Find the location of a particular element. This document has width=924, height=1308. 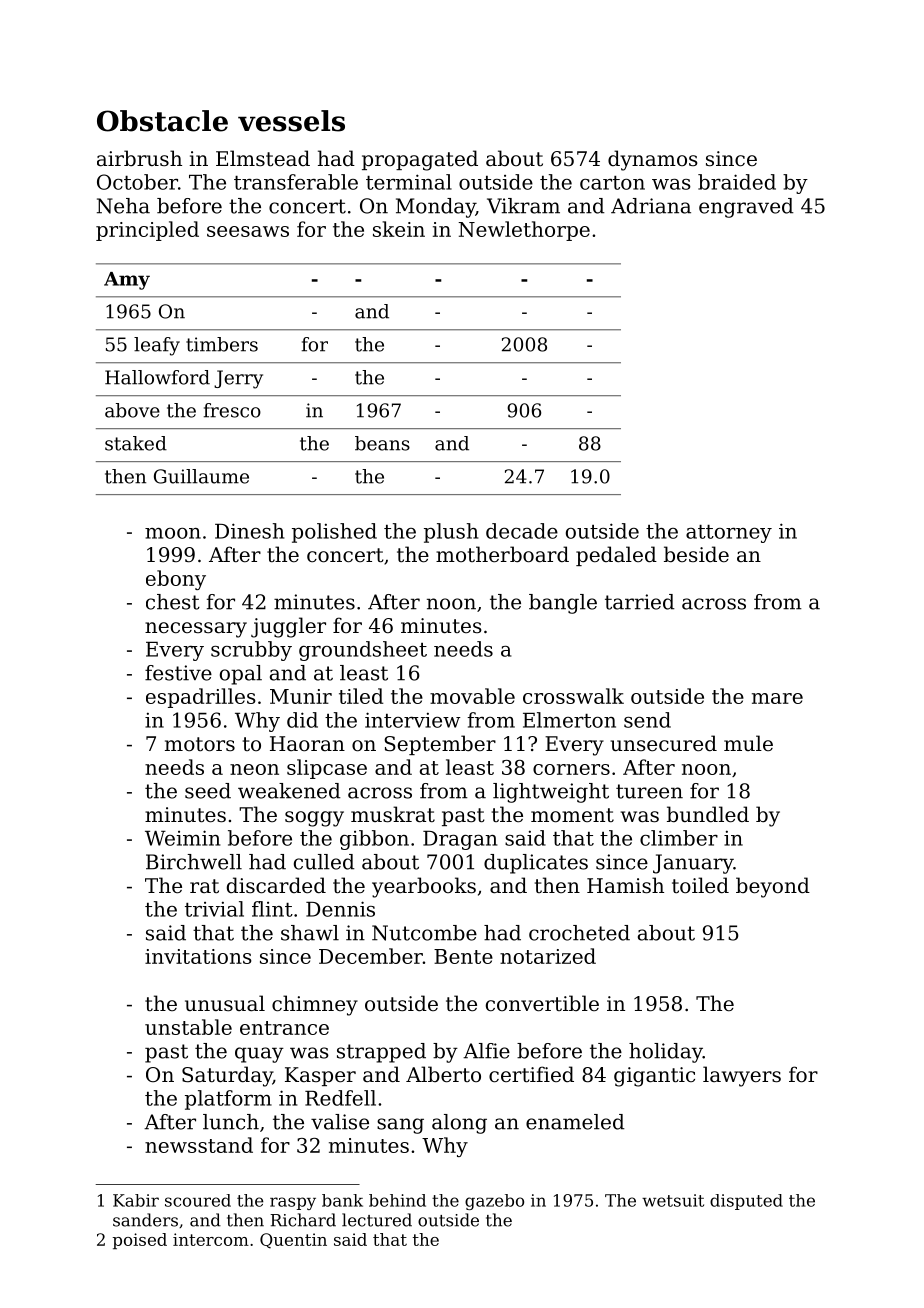

braided is located at coordinates (737, 182).
